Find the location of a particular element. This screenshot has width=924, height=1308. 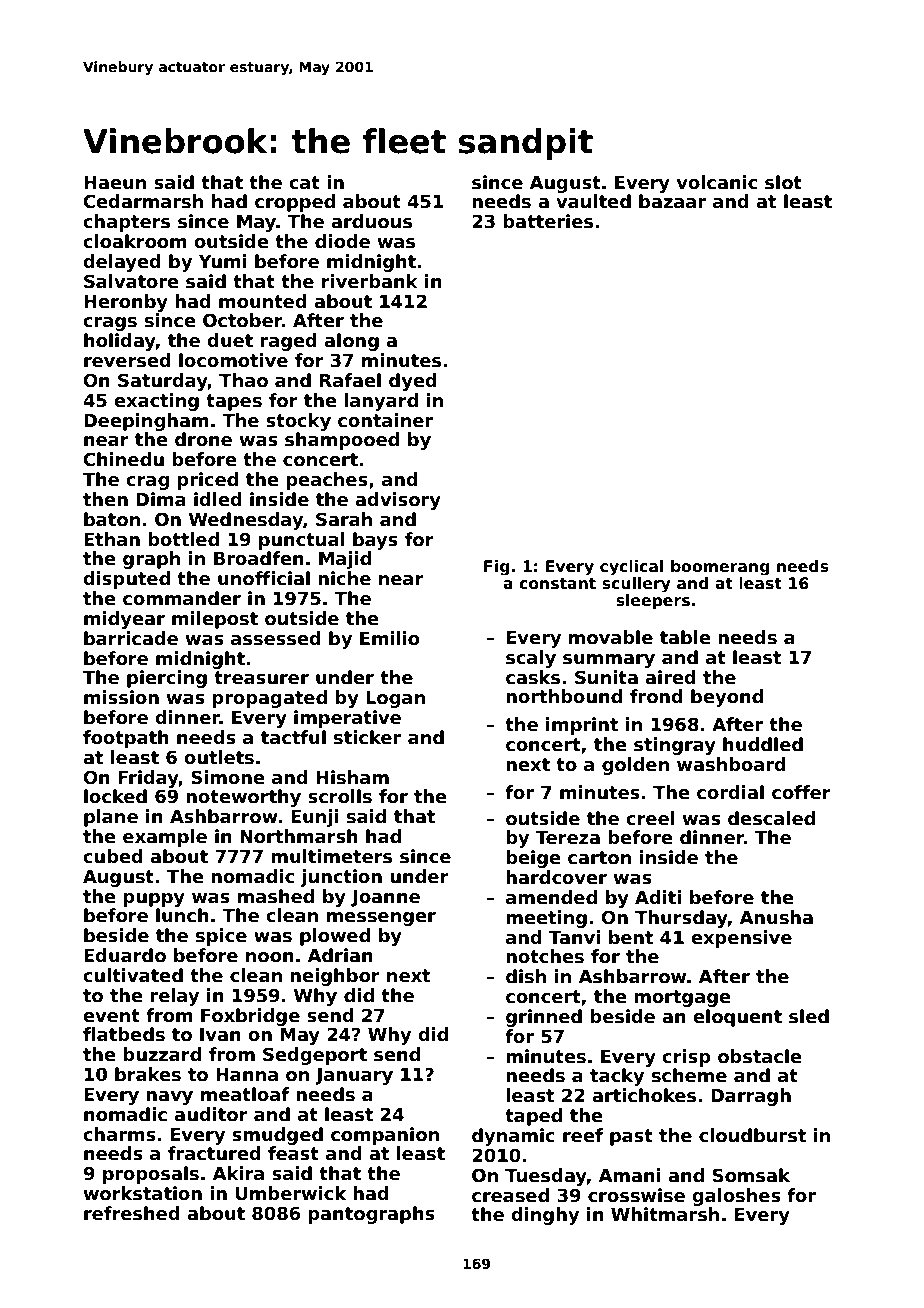

boomerang is located at coordinates (720, 568).
